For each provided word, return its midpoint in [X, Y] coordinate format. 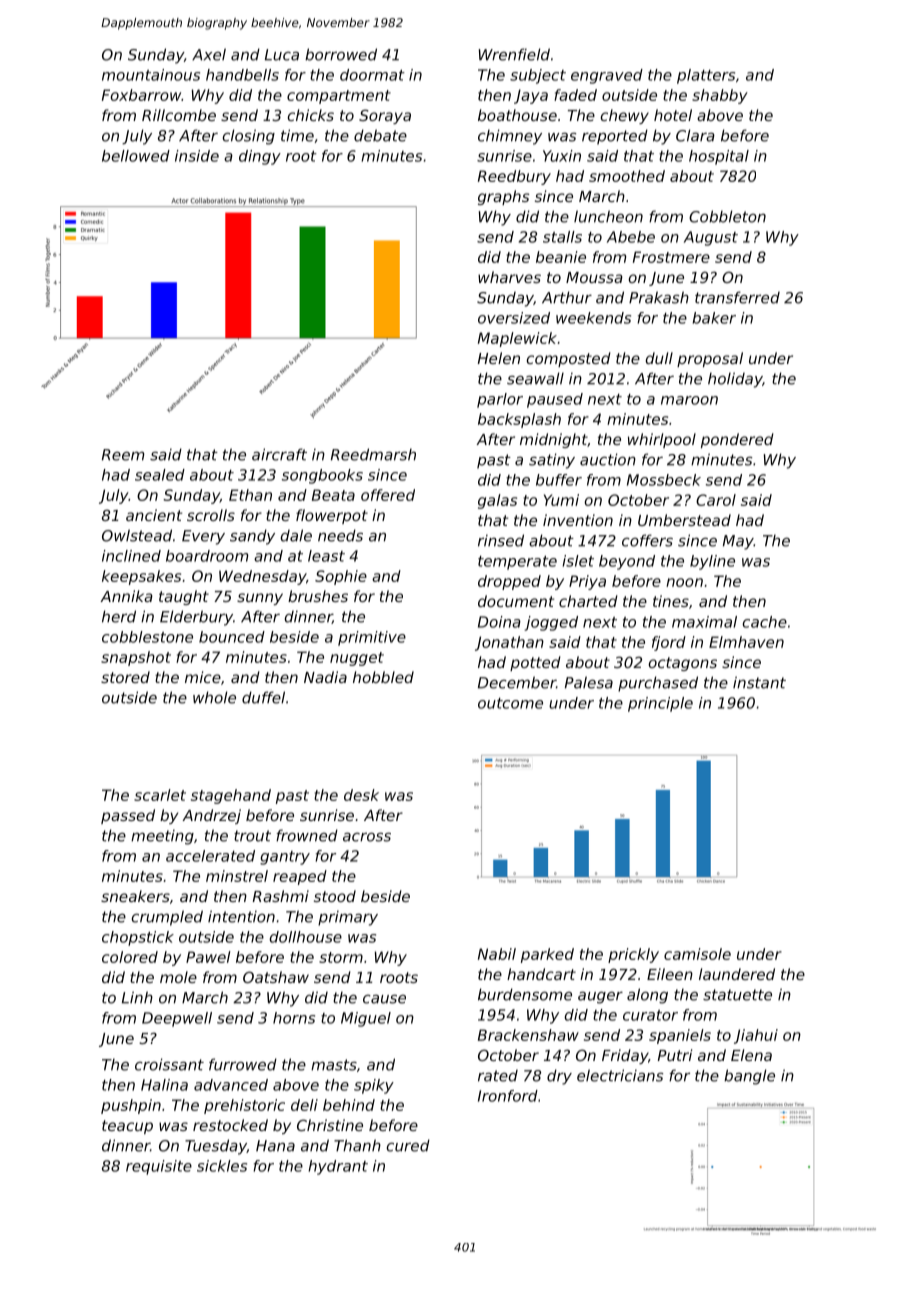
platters [706, 76]
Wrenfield [514, 54]
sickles [222, 1166]
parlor [500, 400]
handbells [242, 75]
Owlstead [137, 535]
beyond [627, 562]
